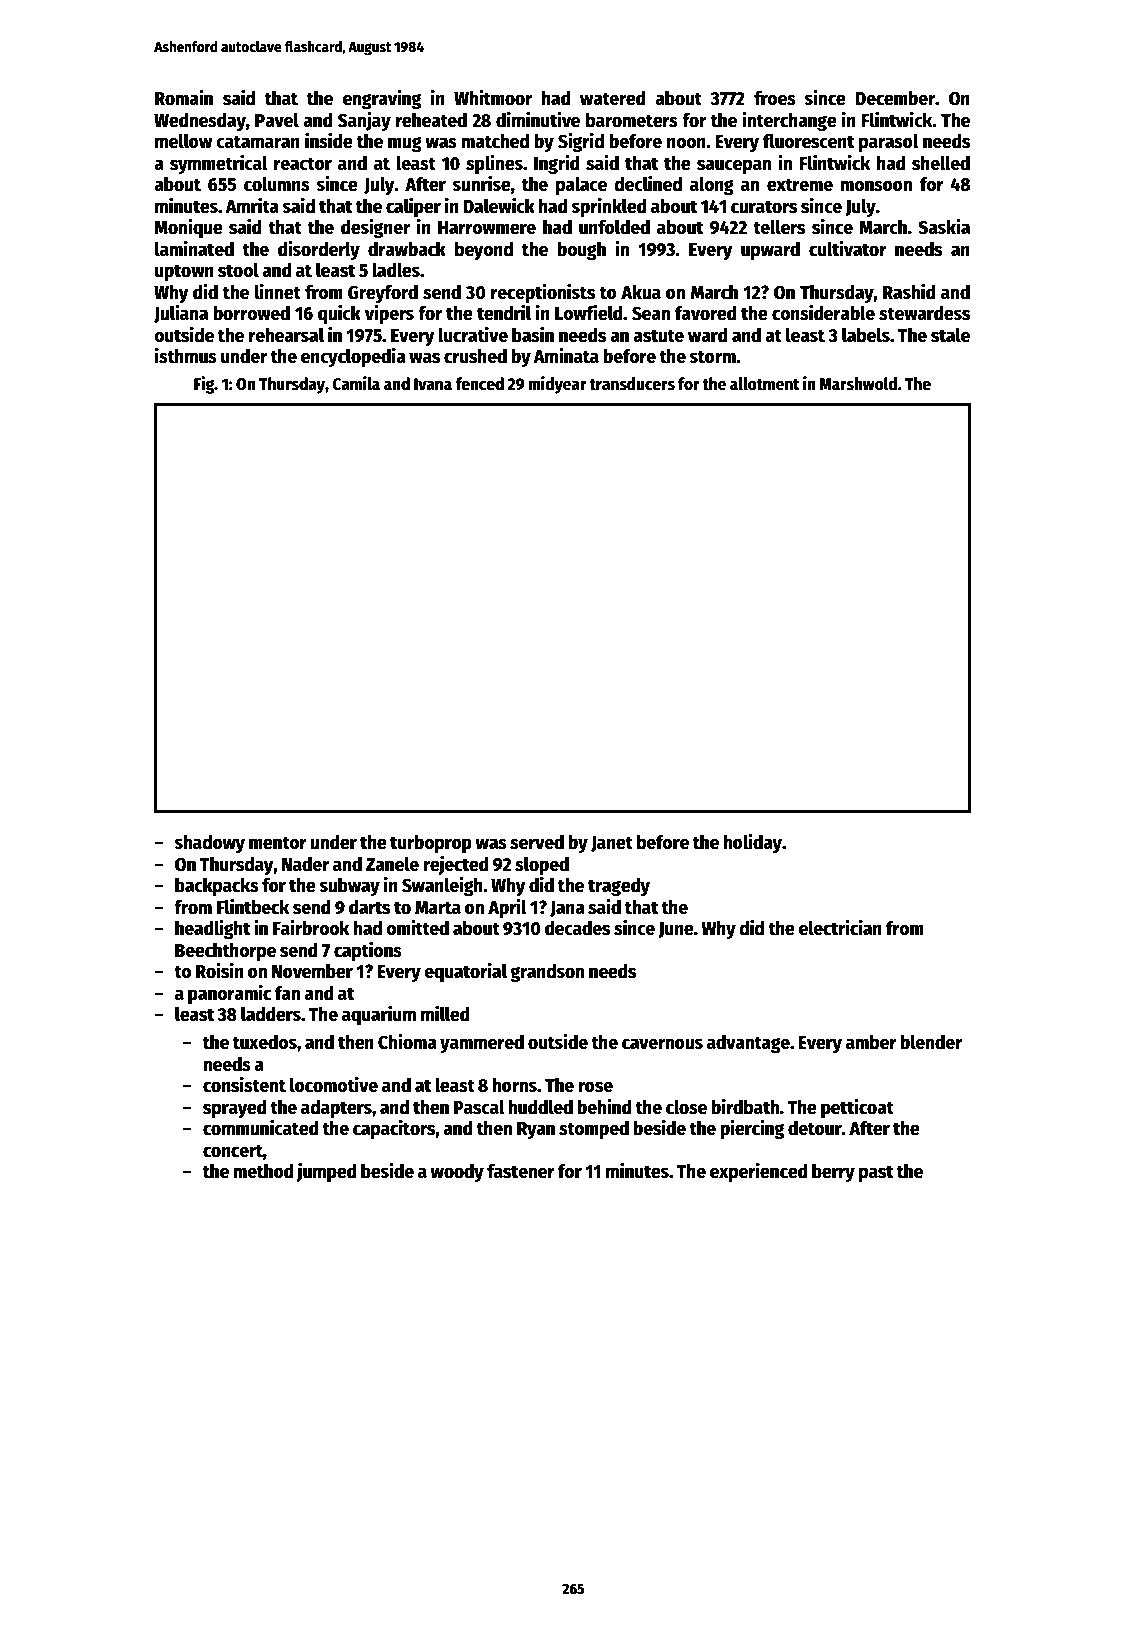 The width and height of the screenshot is (1125, 1630). Describe the element at coordinates (632, 384) in the screenshot. I see `transducers` at that location.
